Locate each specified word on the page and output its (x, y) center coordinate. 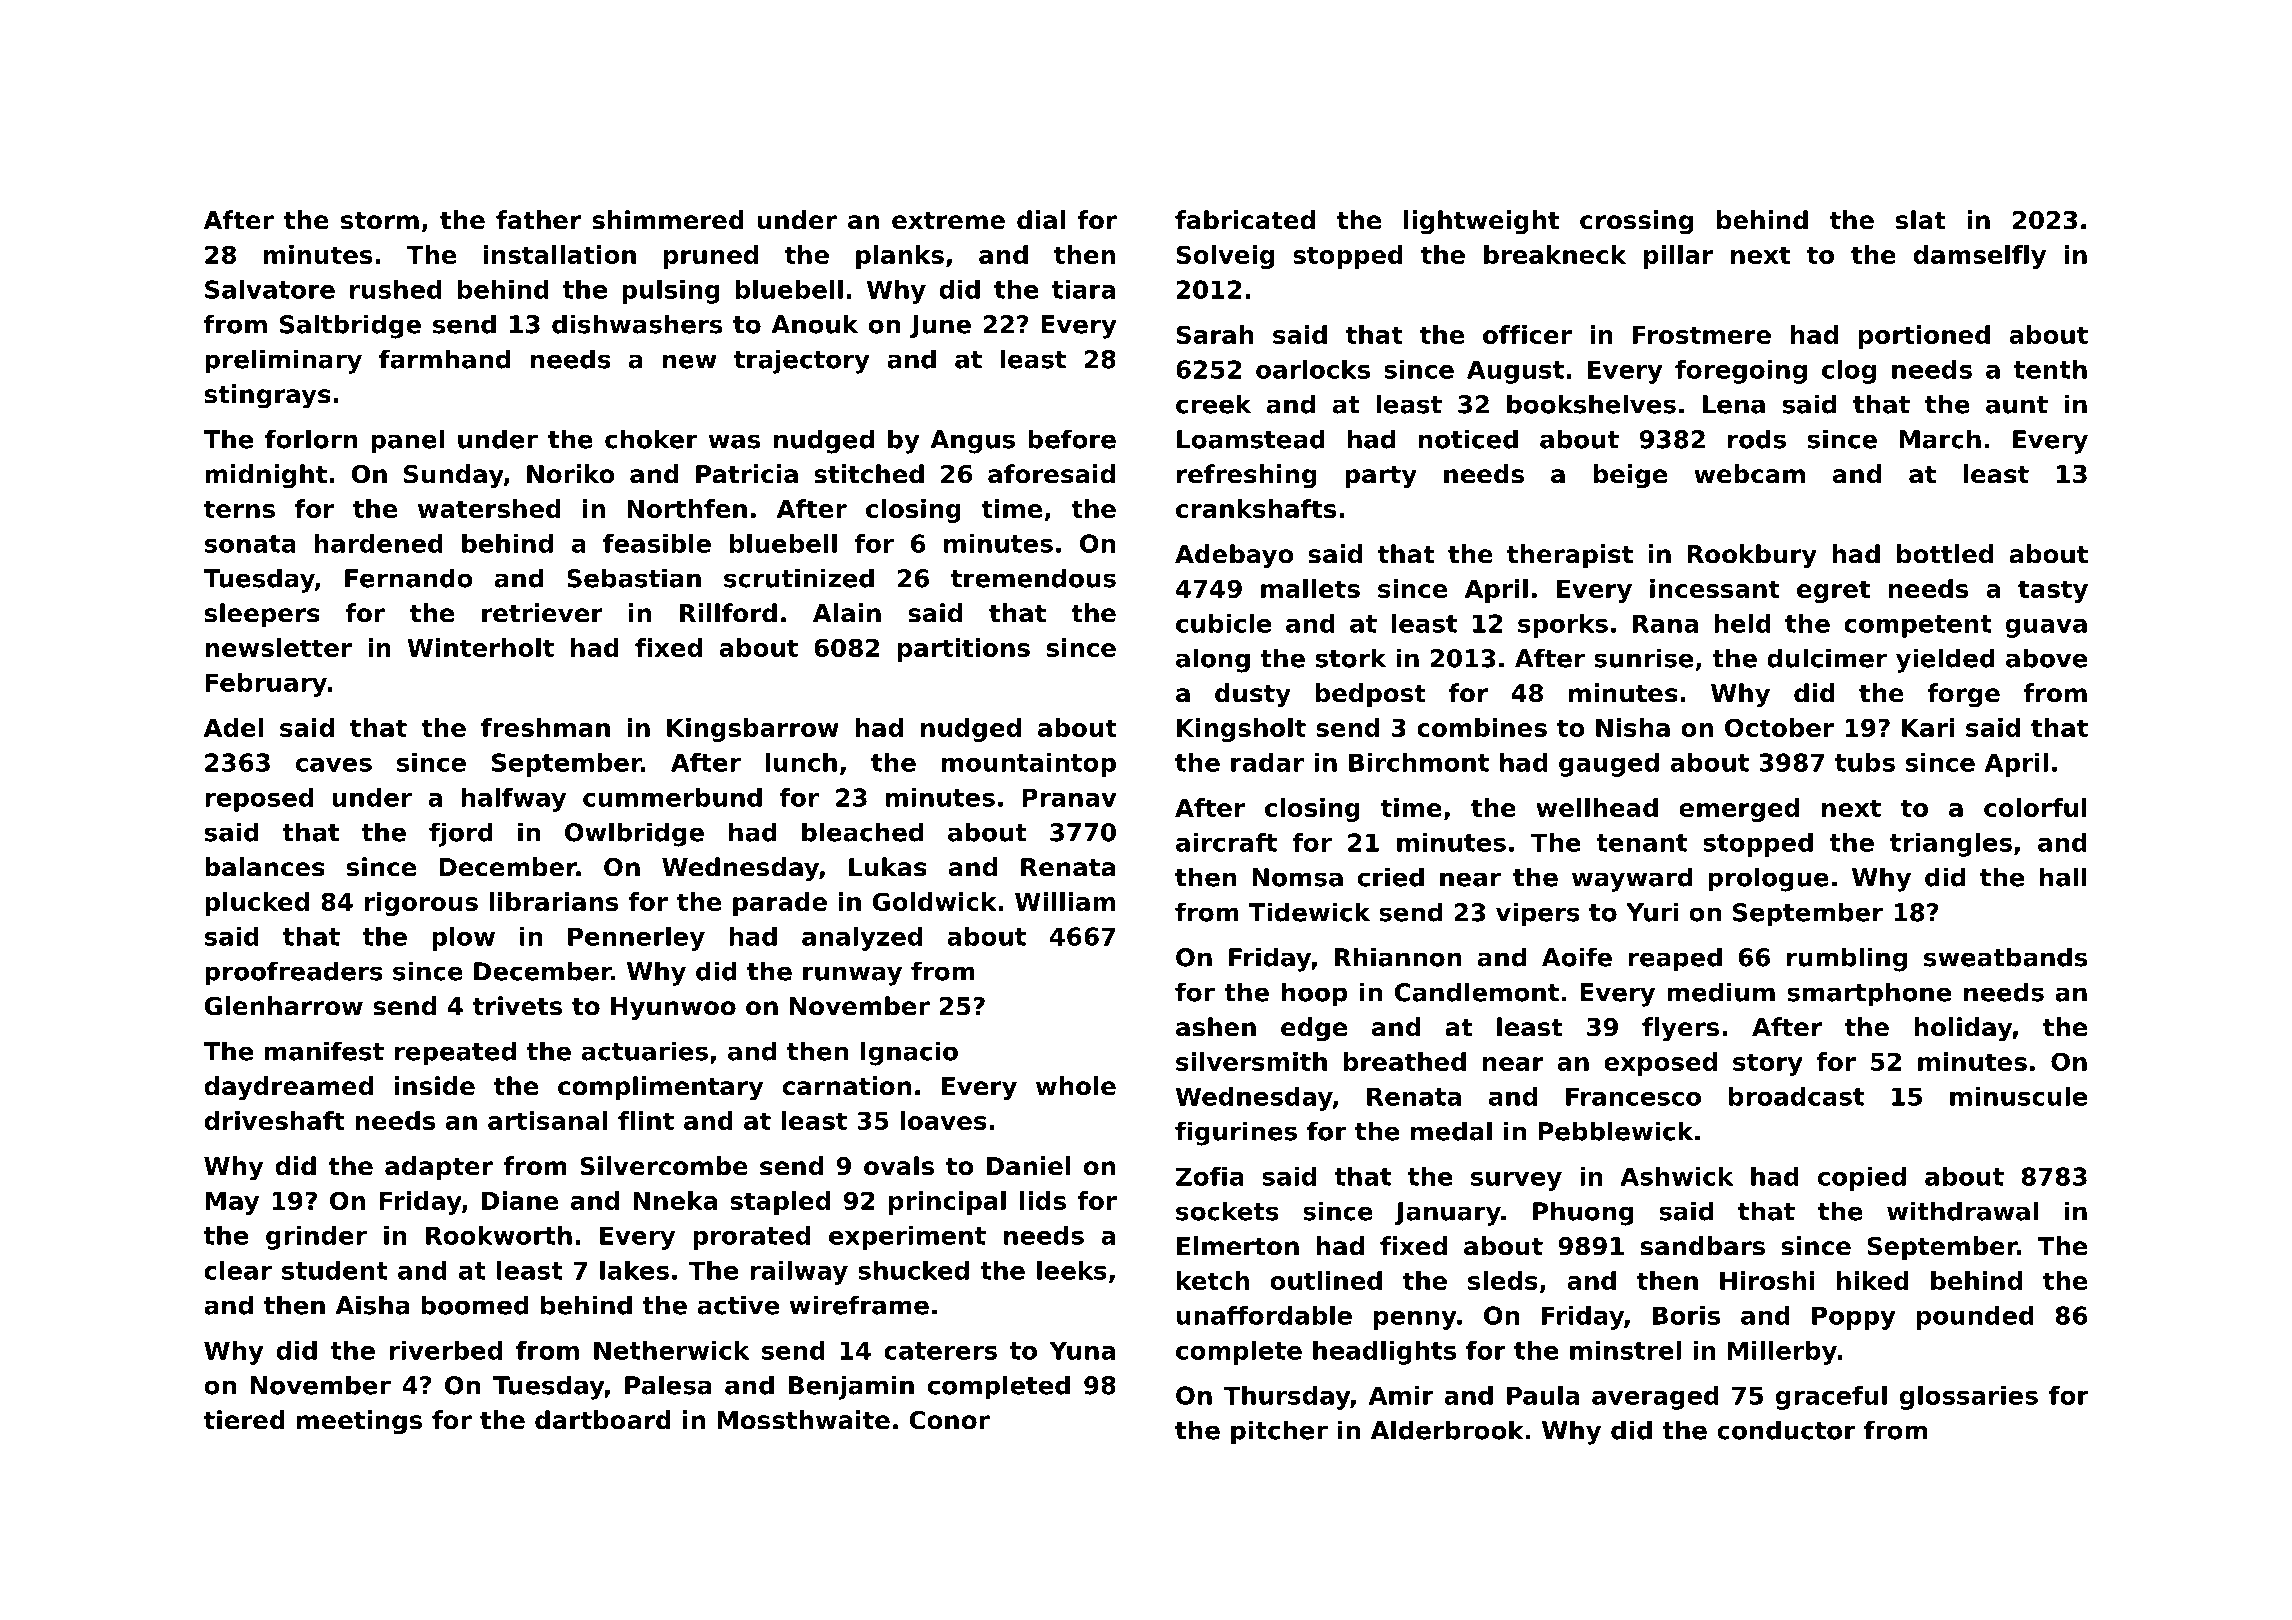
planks (900, 257)
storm (380, 221)
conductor (1786, 1430)
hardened (379, 543)
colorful (2035, 807)
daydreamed (288, 1088)
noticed (1468, 439)
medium (1721, 992)
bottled (1945, 554)
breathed (1405, 1061)
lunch (801, 762)
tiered (244, 1420)
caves (334, 765)
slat (1921, 220)
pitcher (1279, 1432)
